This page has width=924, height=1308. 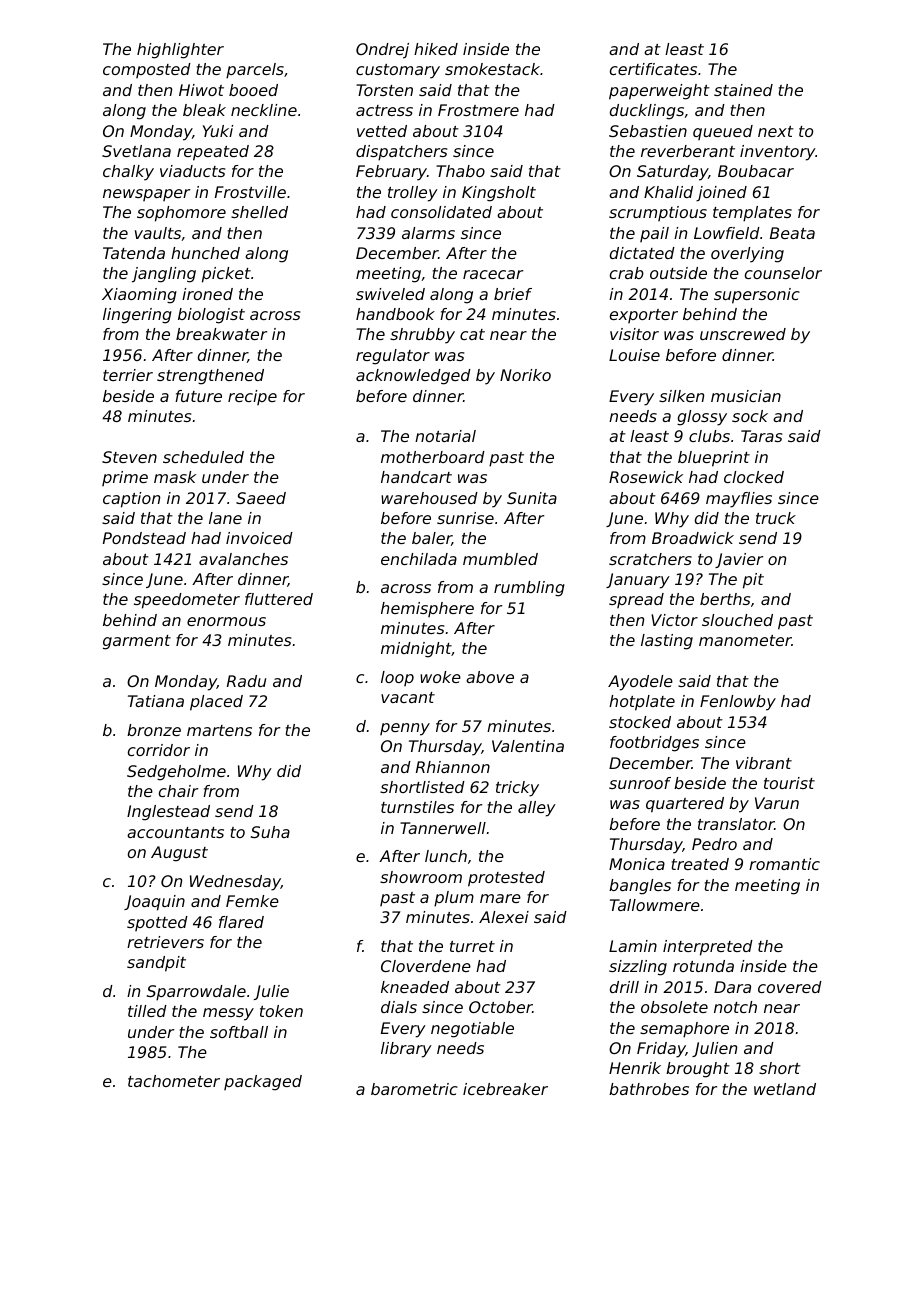 I want to click on Steven, so click(x=129, y=457).
